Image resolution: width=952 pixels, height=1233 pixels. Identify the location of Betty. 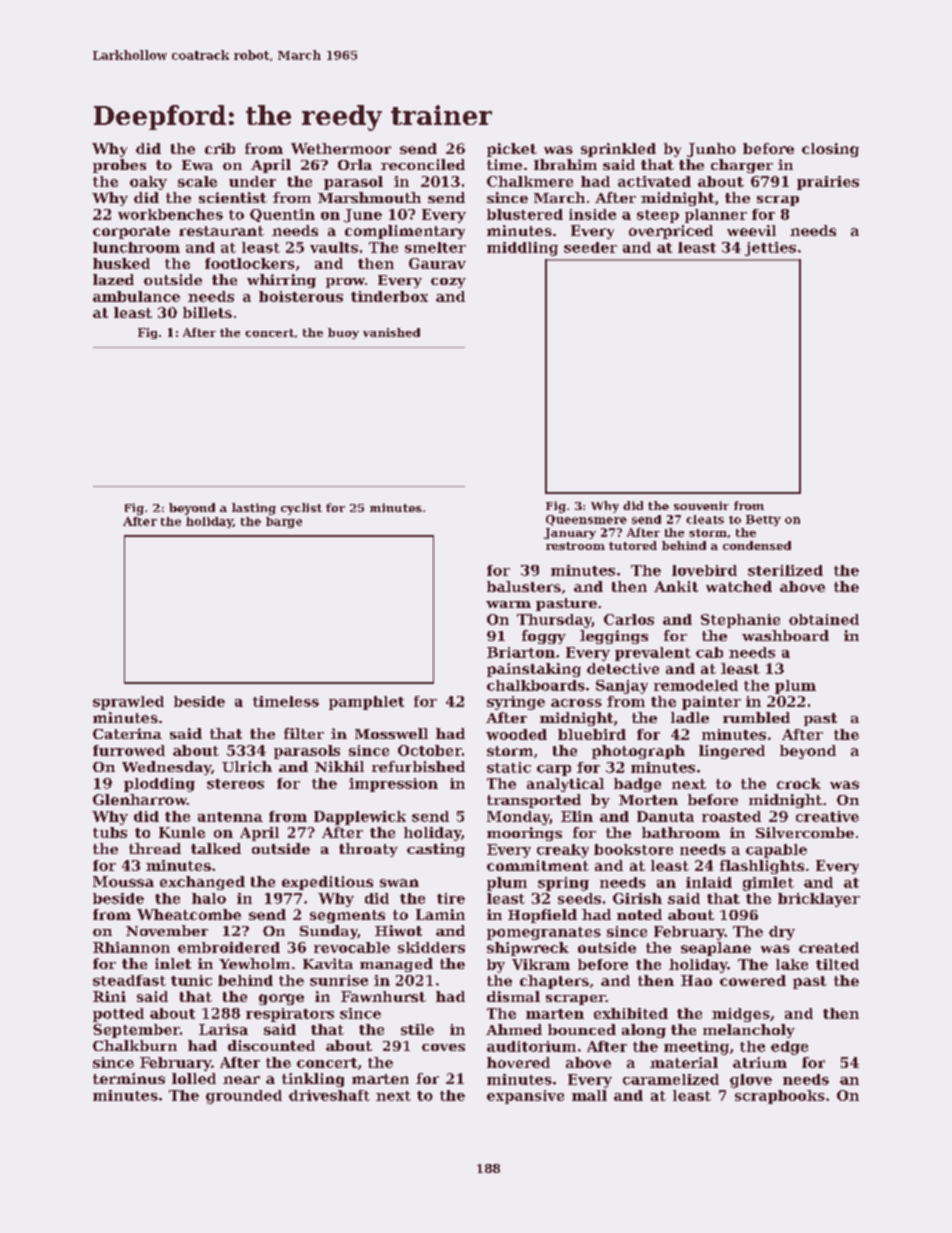
(763, 520).
